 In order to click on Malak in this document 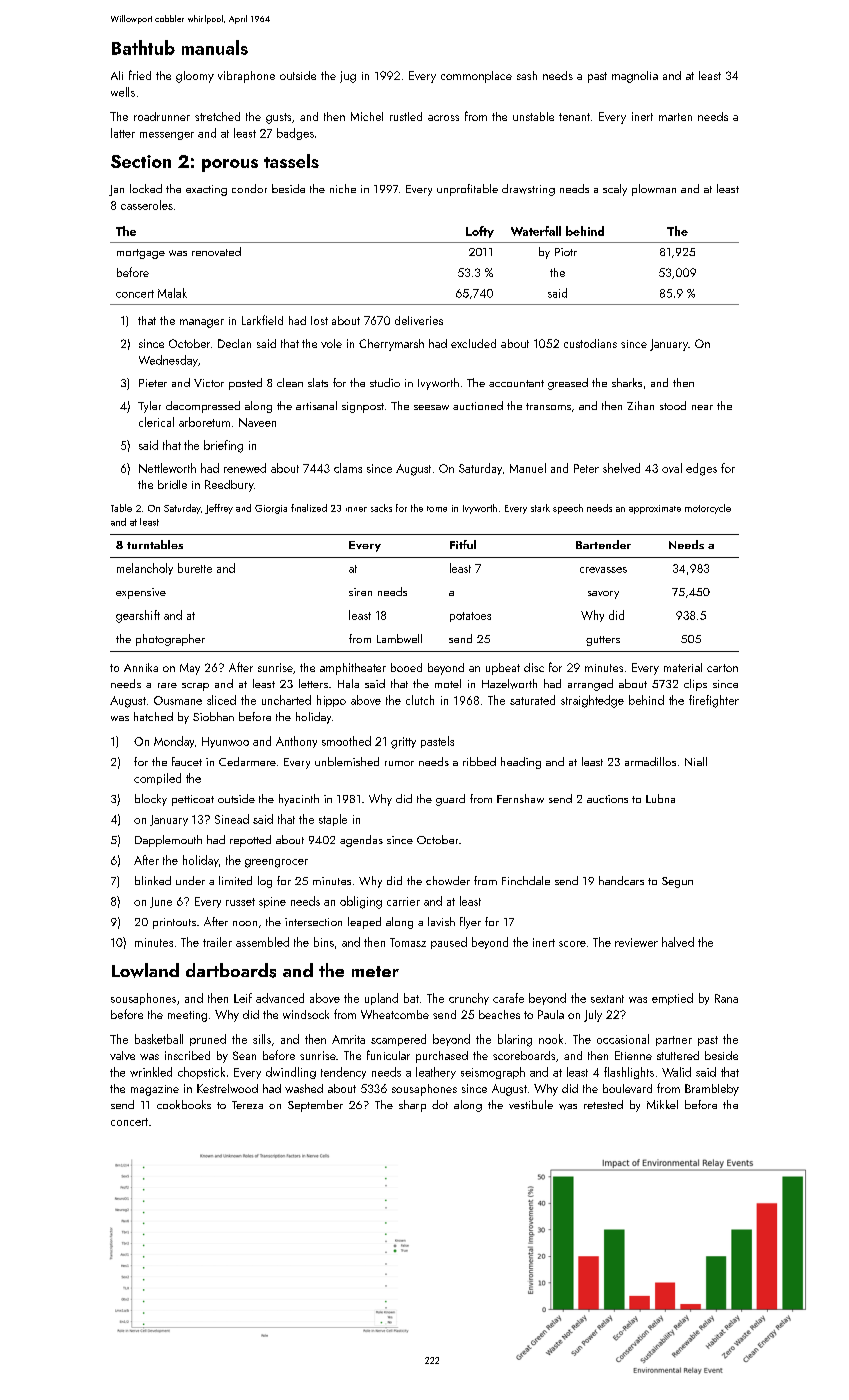, I will do `click(172, 293)`.
